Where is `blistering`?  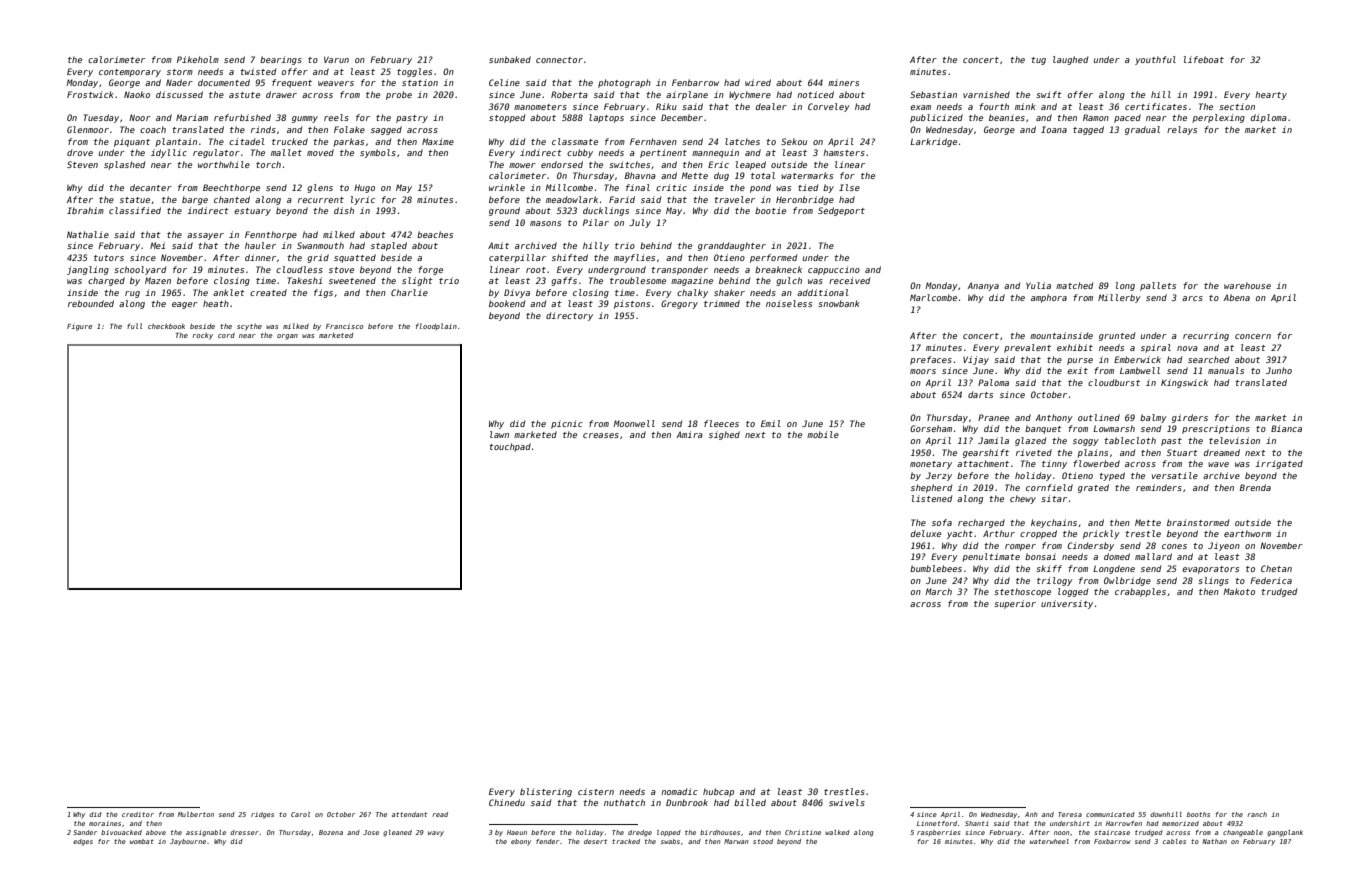 blistering is located at coordinates (546, 792).
